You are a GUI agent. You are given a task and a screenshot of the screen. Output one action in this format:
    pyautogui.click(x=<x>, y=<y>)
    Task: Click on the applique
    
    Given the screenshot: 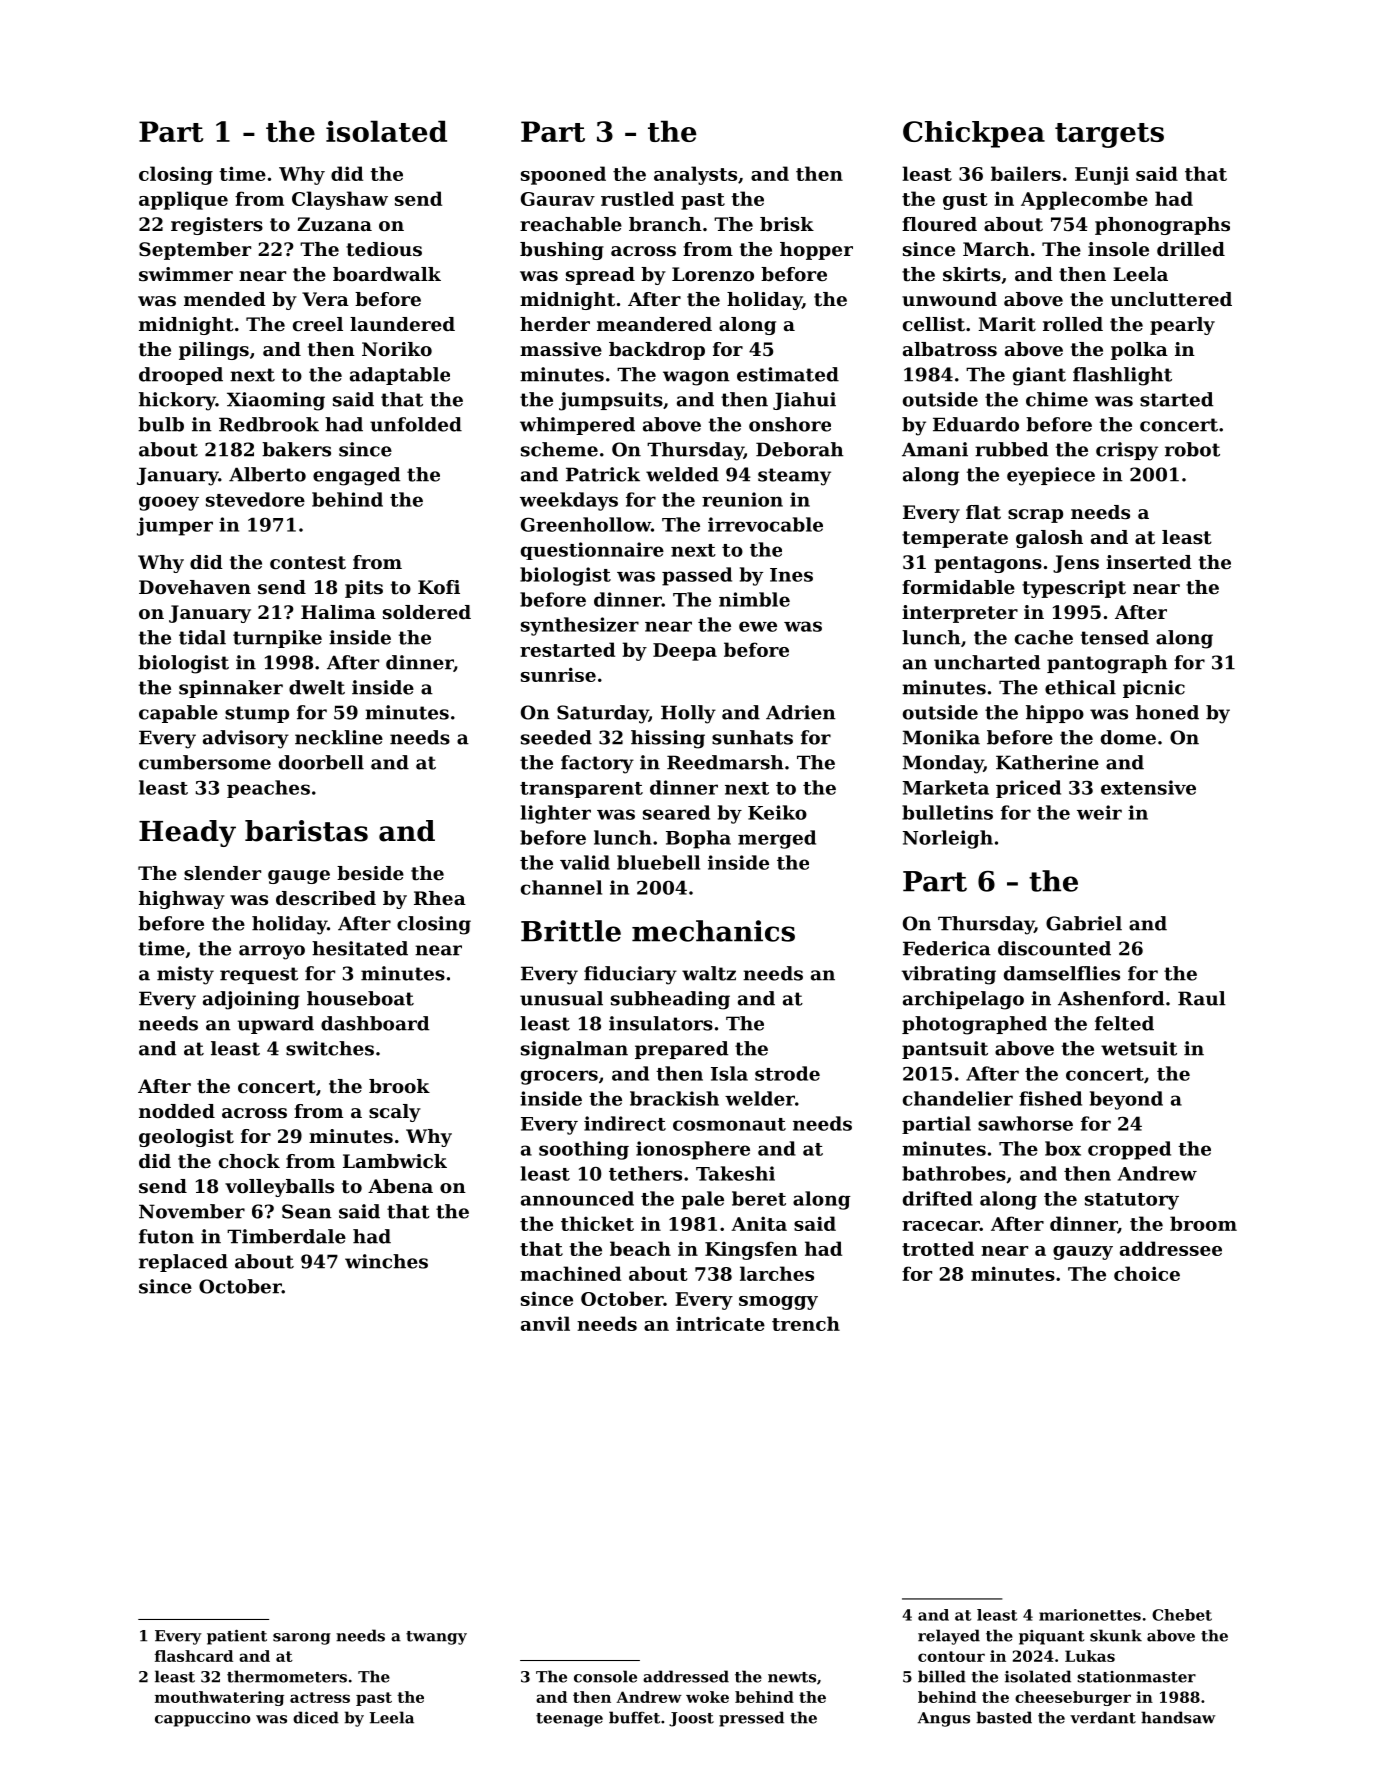 What is the action you would take?
    pyautogui.click(x=183, y=200)
